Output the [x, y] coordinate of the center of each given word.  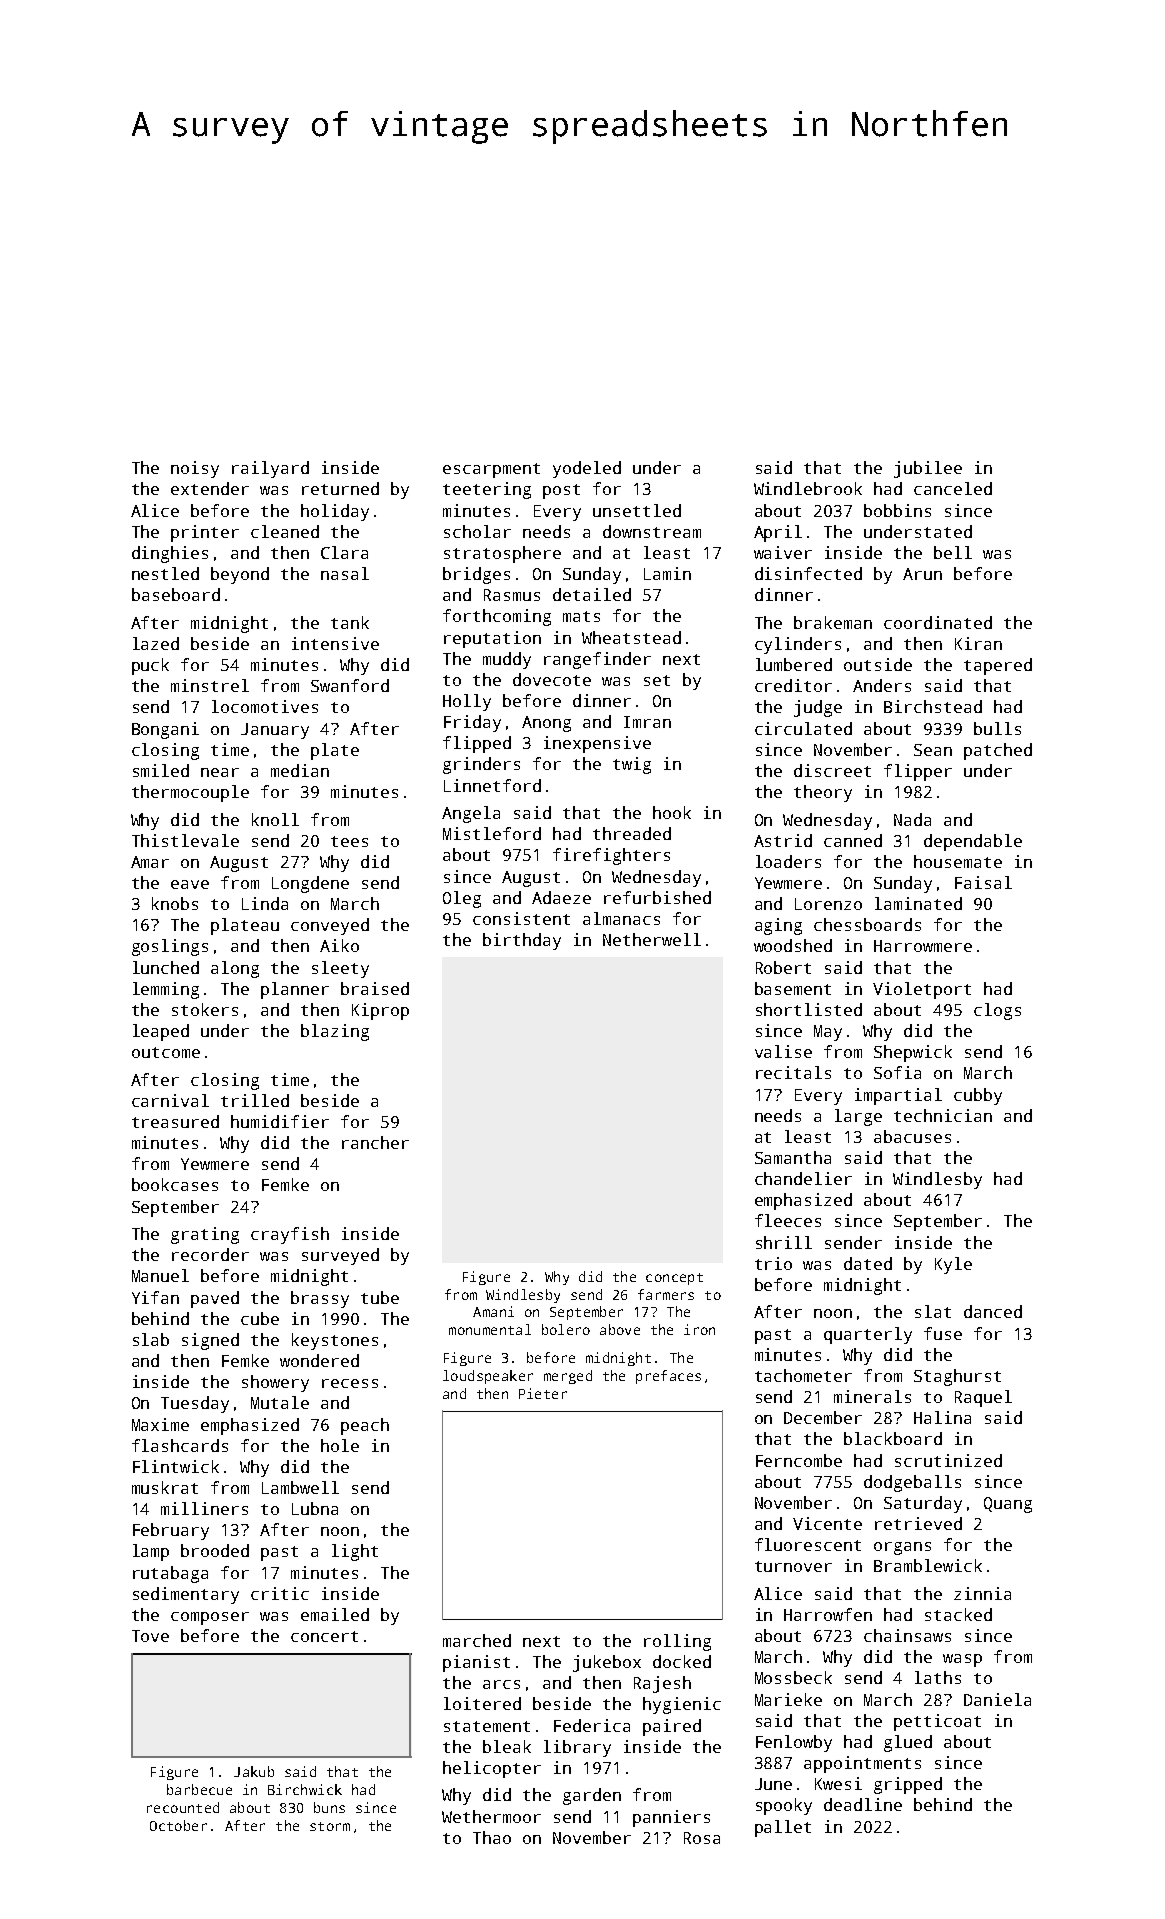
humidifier [280, 1121]
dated [868, 1263]
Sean [933, 750]
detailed [592, 594]
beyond [240, 575]
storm [330, 1826]
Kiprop [380, 1011]
